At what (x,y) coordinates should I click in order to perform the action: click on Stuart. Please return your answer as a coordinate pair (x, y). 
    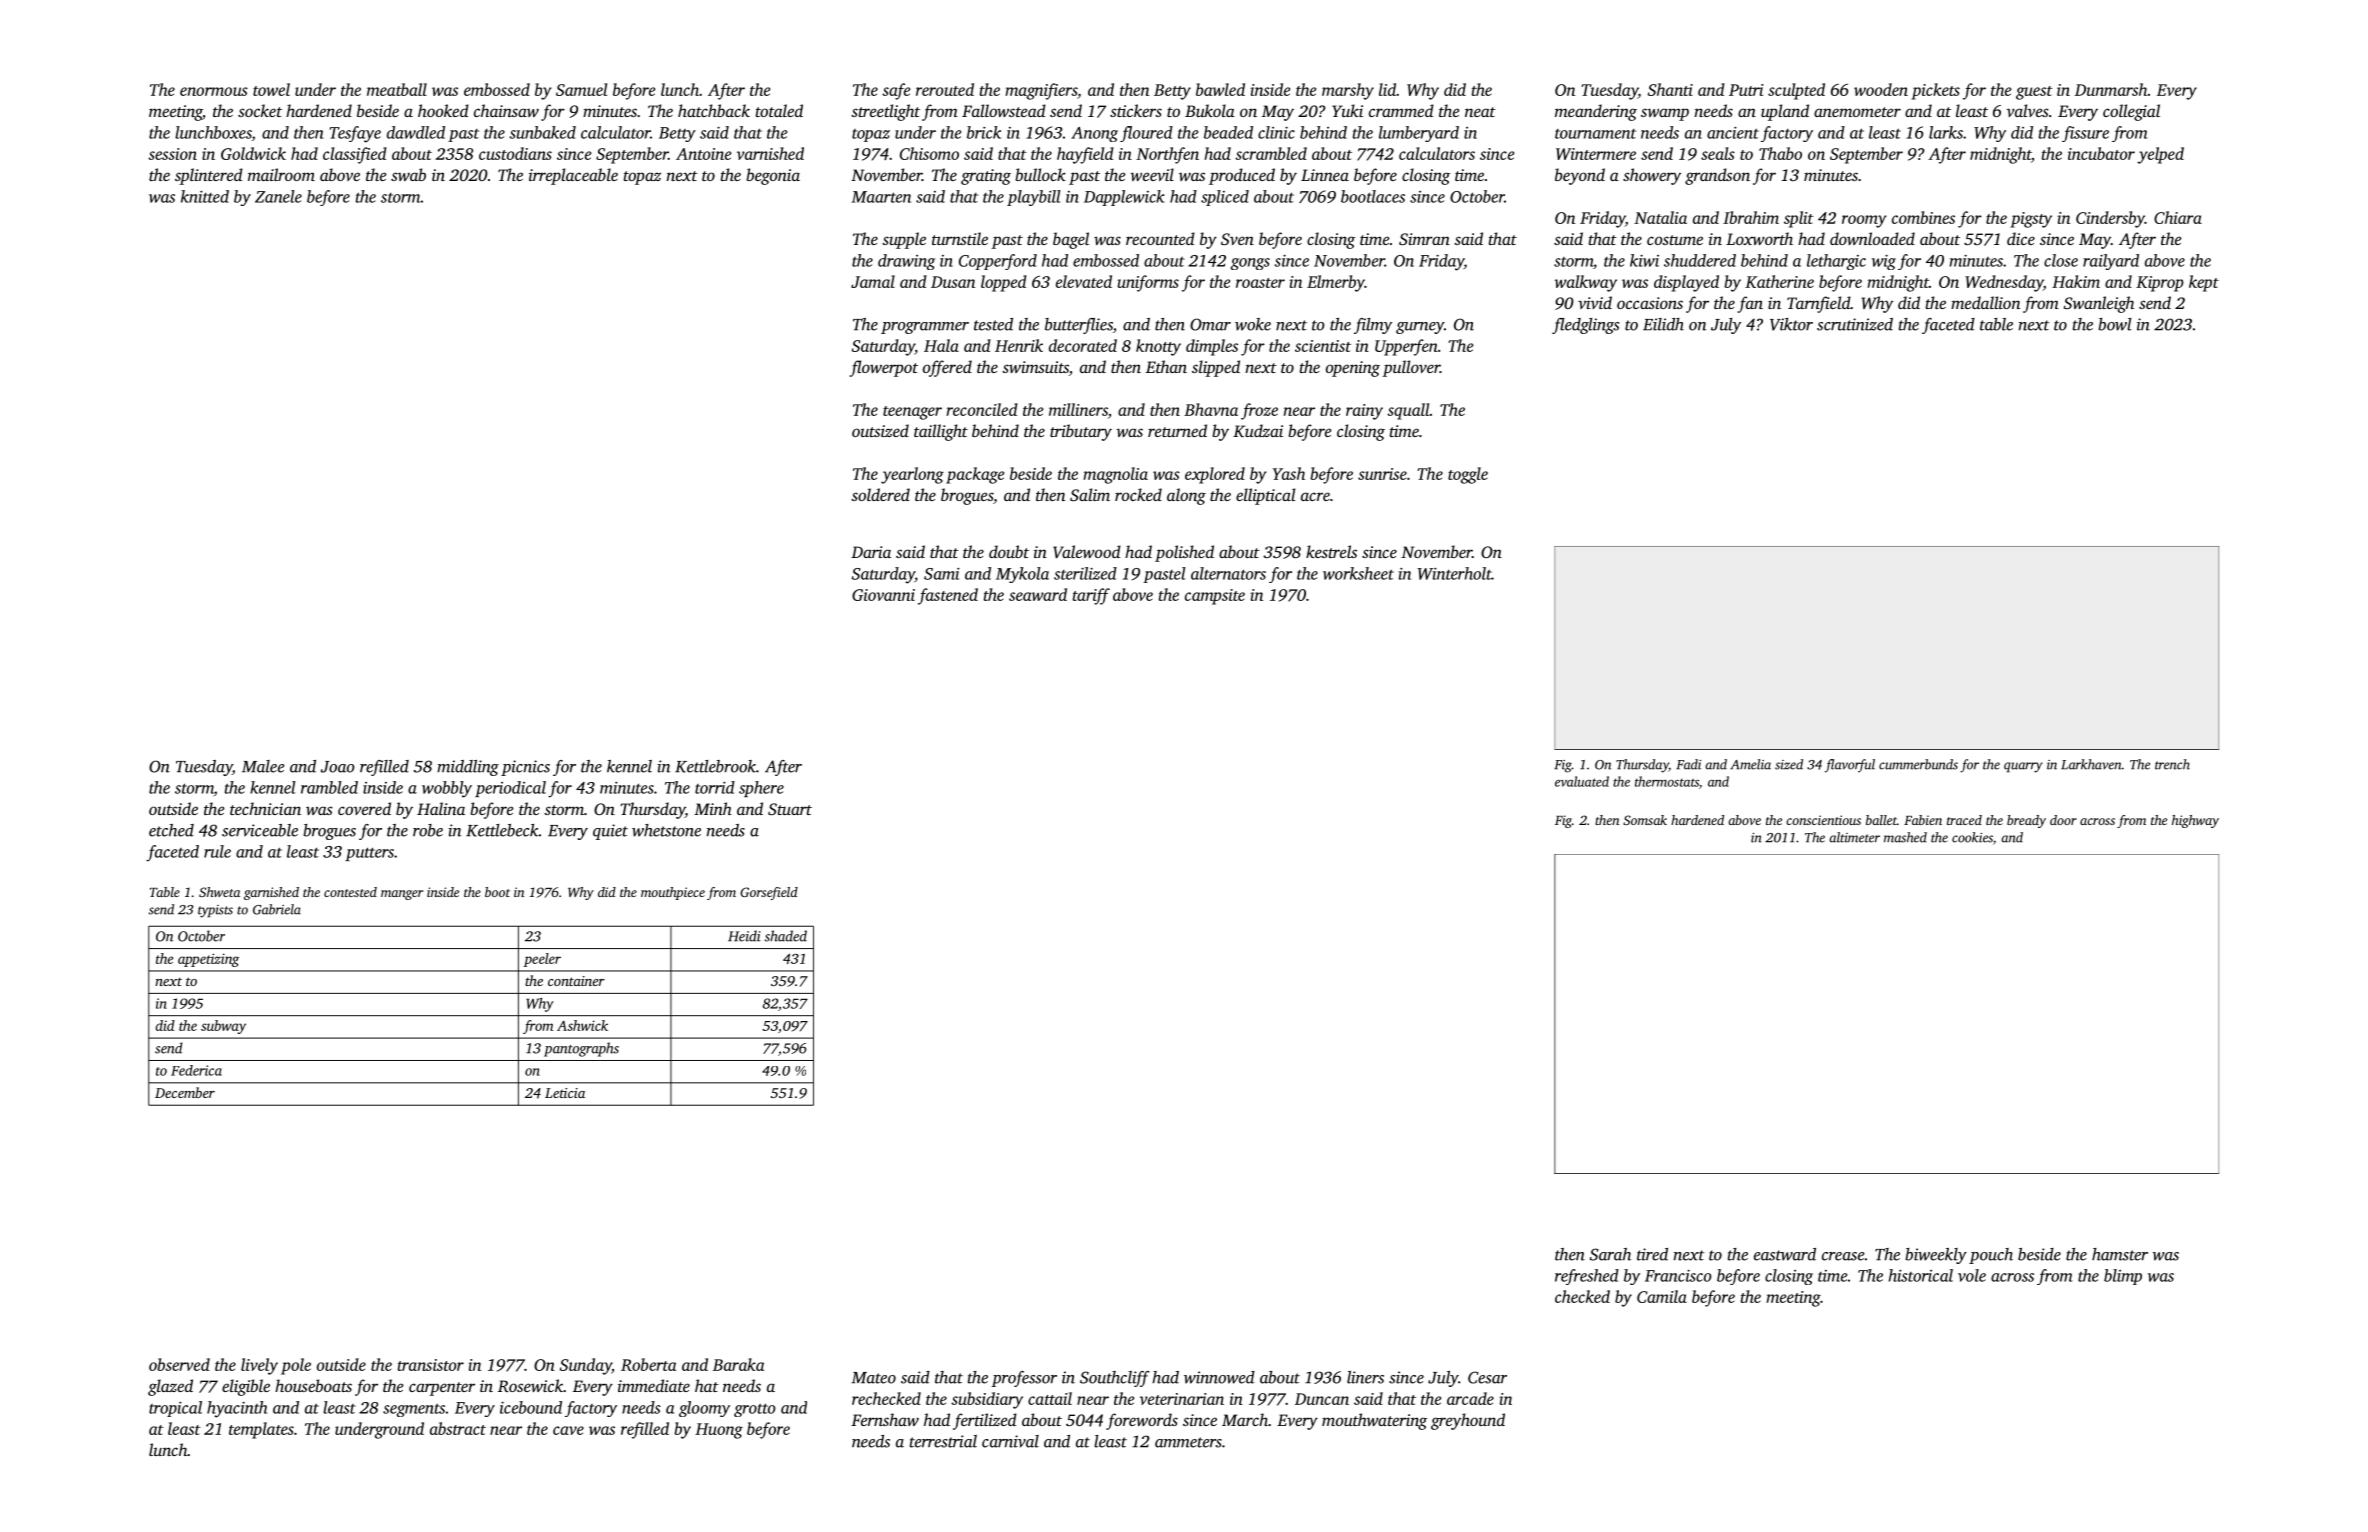
    Looking at the image, I should click on (790, 809).
